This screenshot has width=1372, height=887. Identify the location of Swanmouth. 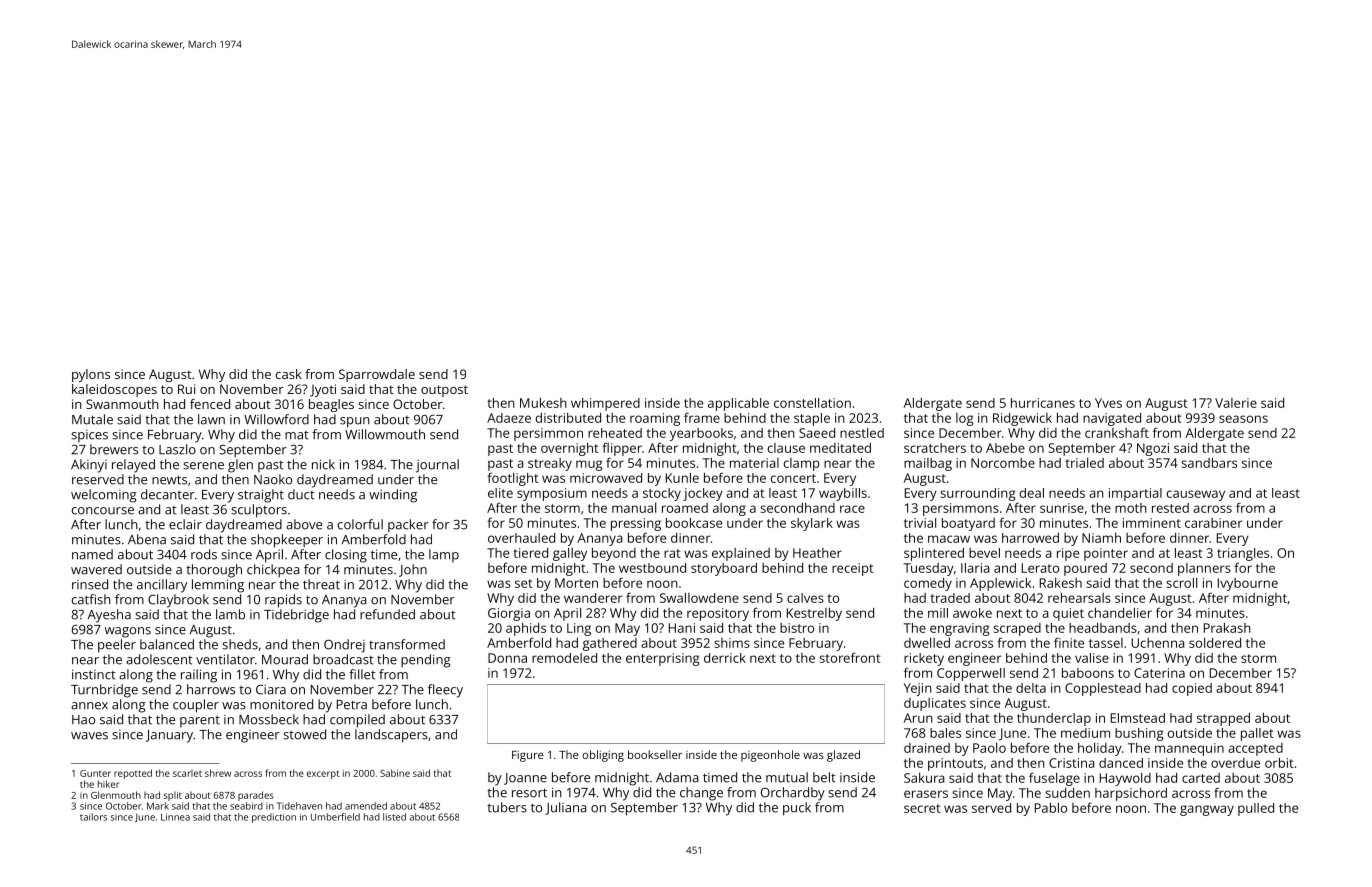
(122, 404).
